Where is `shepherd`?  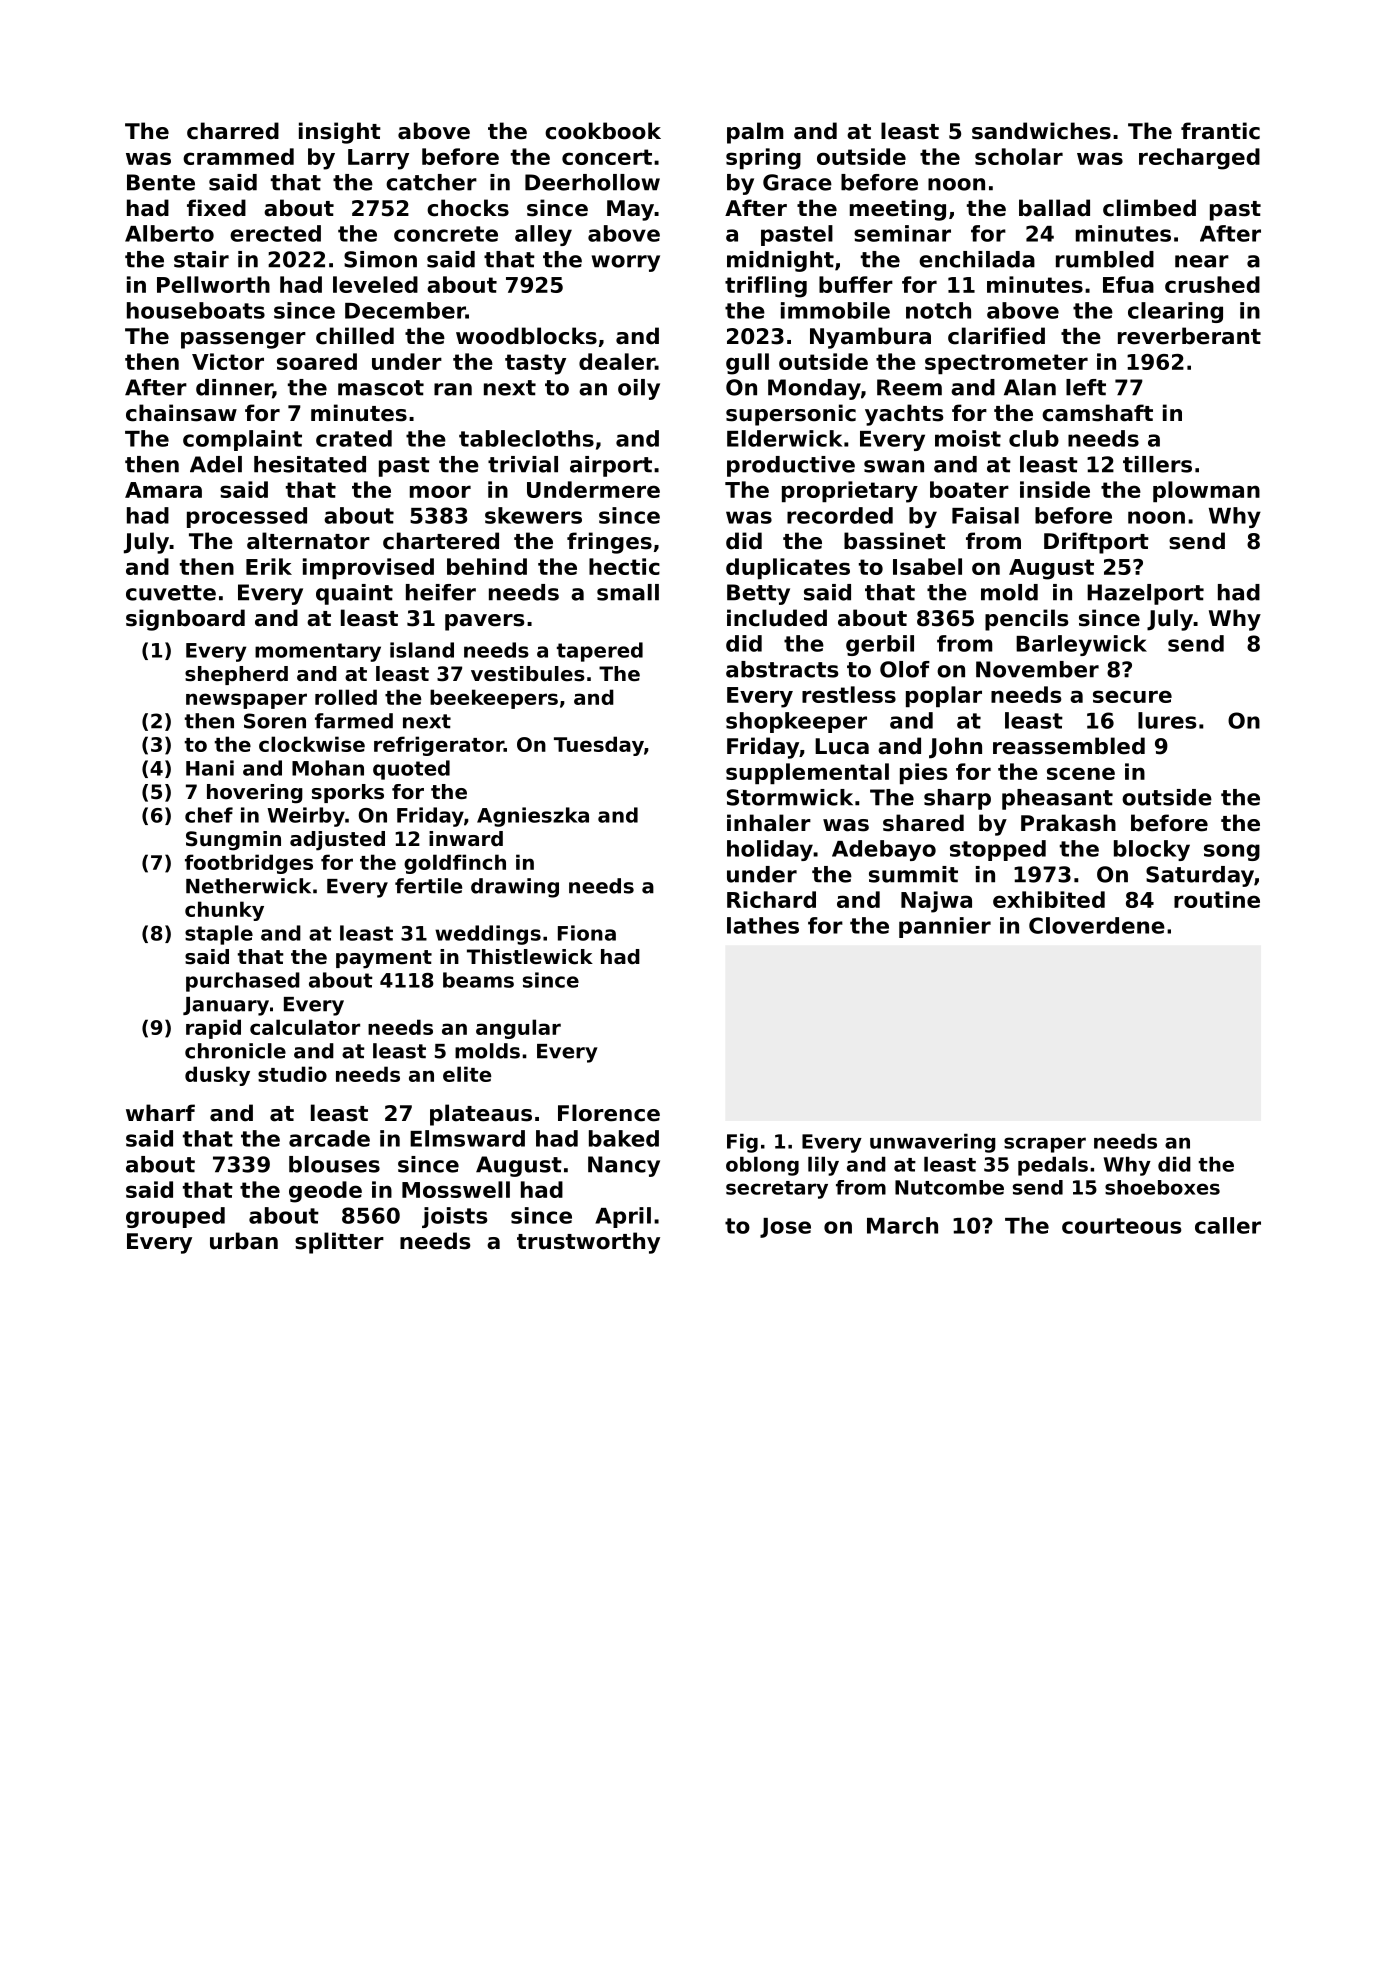 shepherd is located at coordinates (236, 675).
